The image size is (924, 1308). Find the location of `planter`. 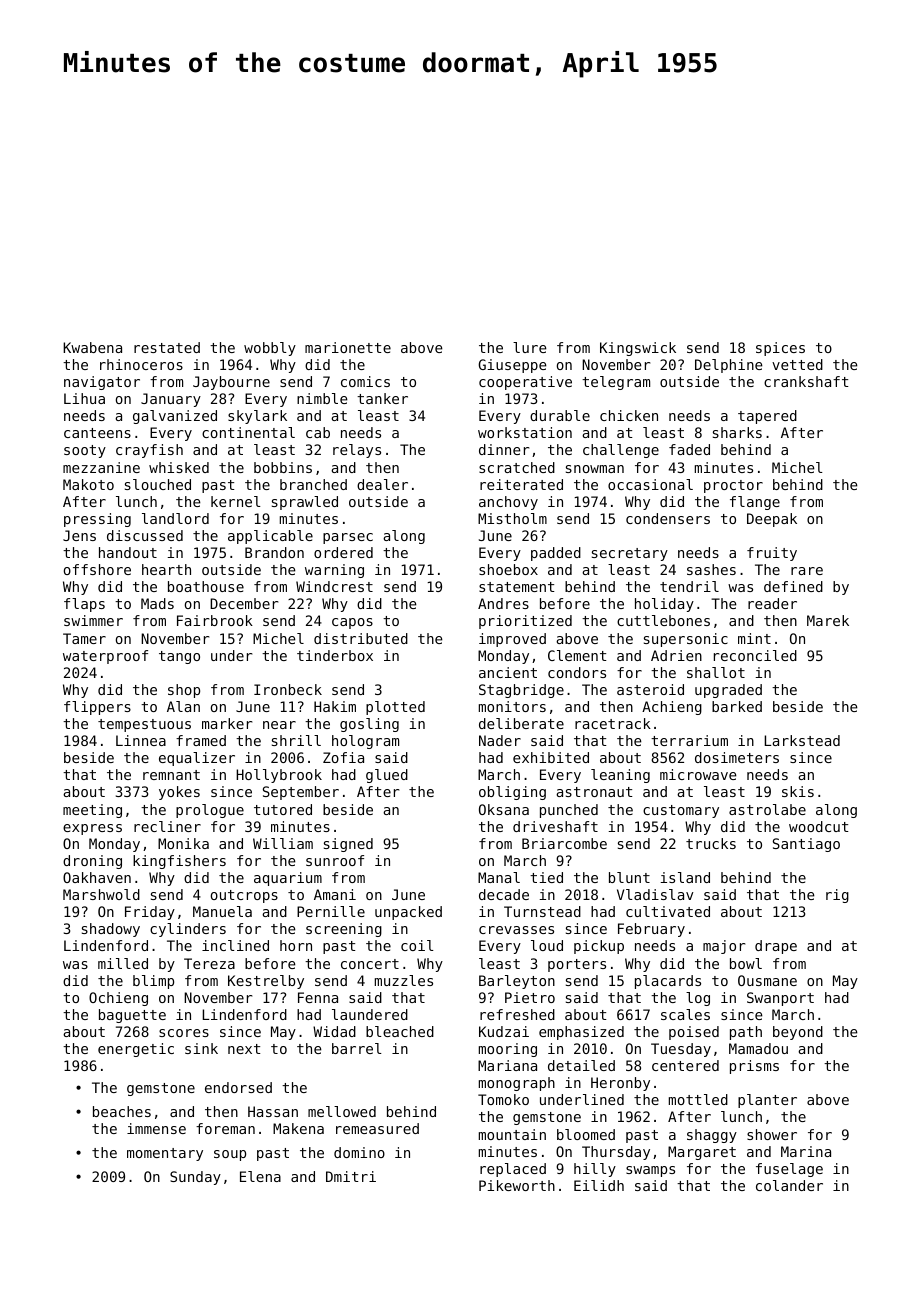

planter is located at coordinates (767, 1101).
